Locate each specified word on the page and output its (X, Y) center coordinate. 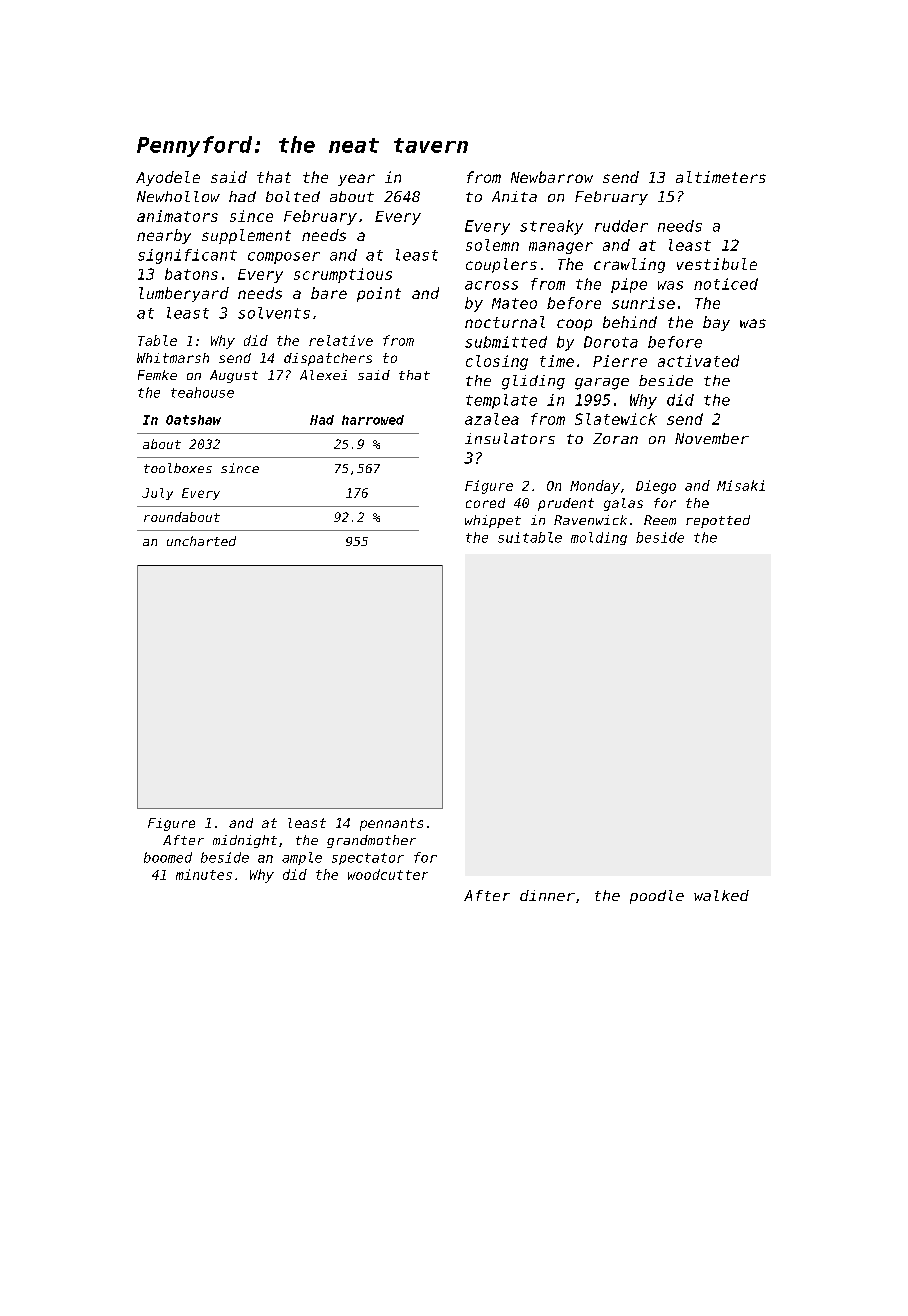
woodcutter (388, 874)
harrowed (373, 420)
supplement (246, 236)
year (356, 180)
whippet (493, 521)
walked (721, 895)
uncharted (201, 541)
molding (599, 538)
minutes (204, 874)
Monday (595, 487)
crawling (629, 265)
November (712, 438)
